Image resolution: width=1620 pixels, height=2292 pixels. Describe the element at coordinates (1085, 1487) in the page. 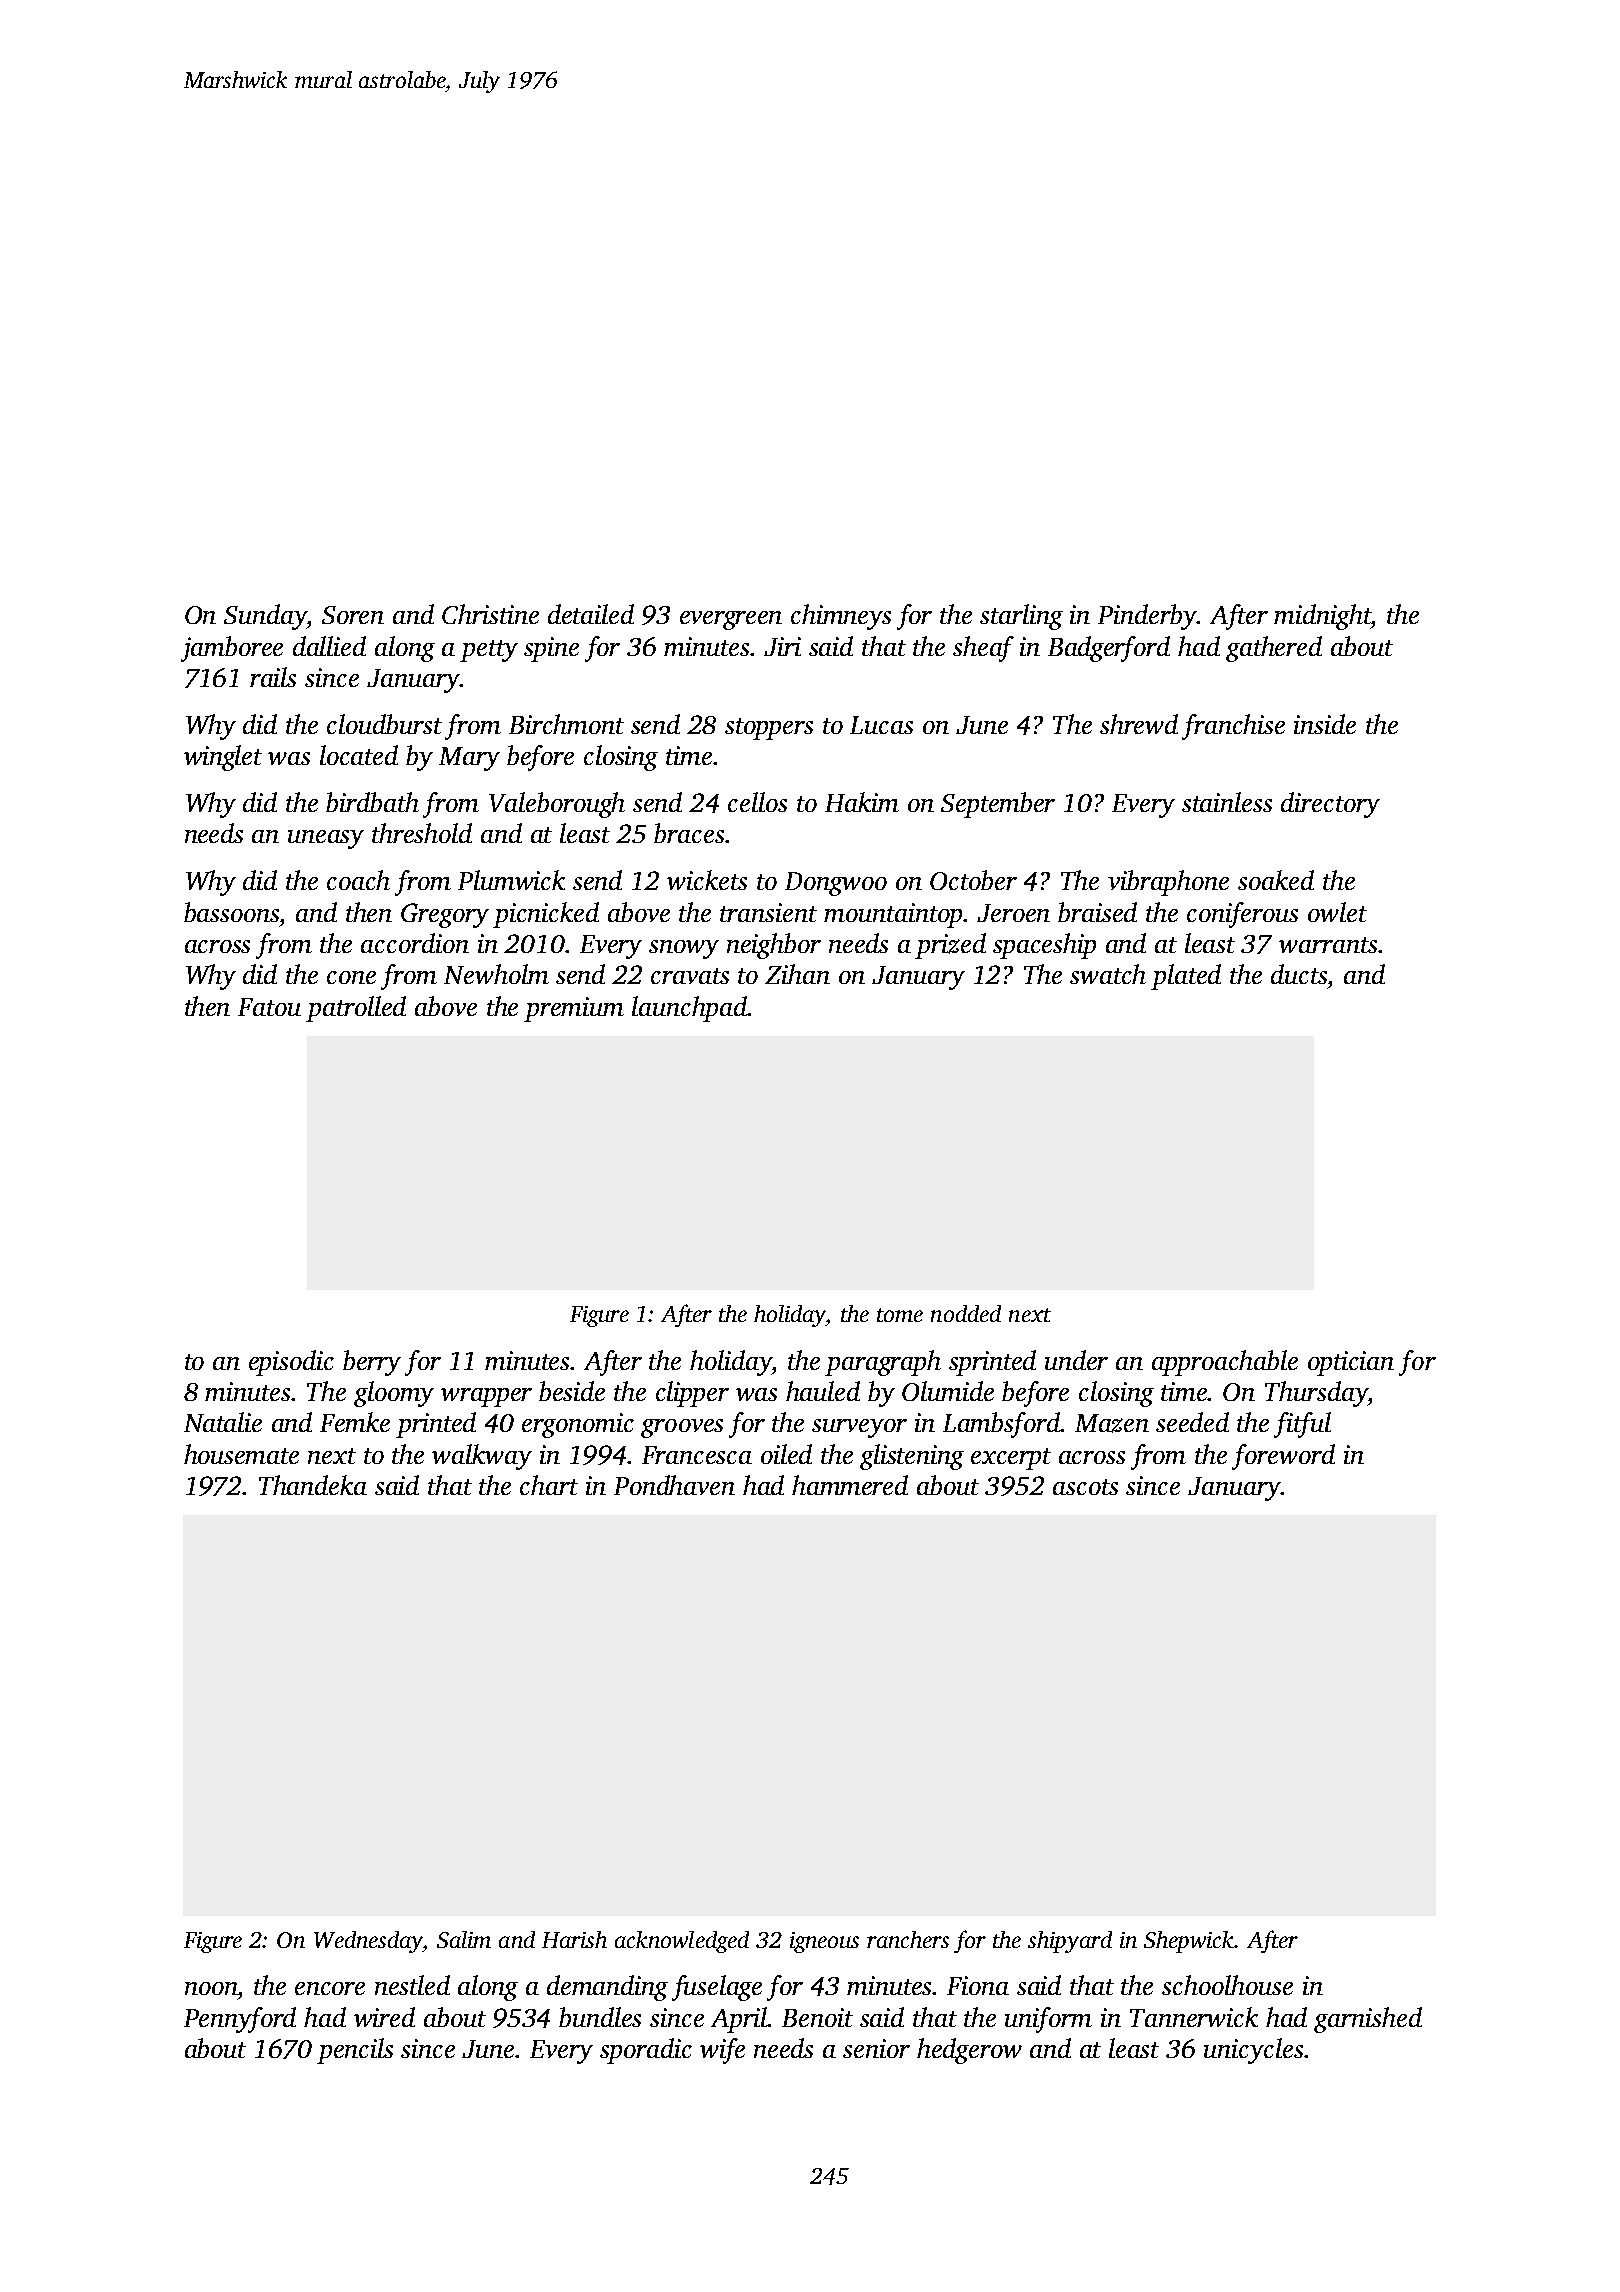

I see `ascots` at that location.
